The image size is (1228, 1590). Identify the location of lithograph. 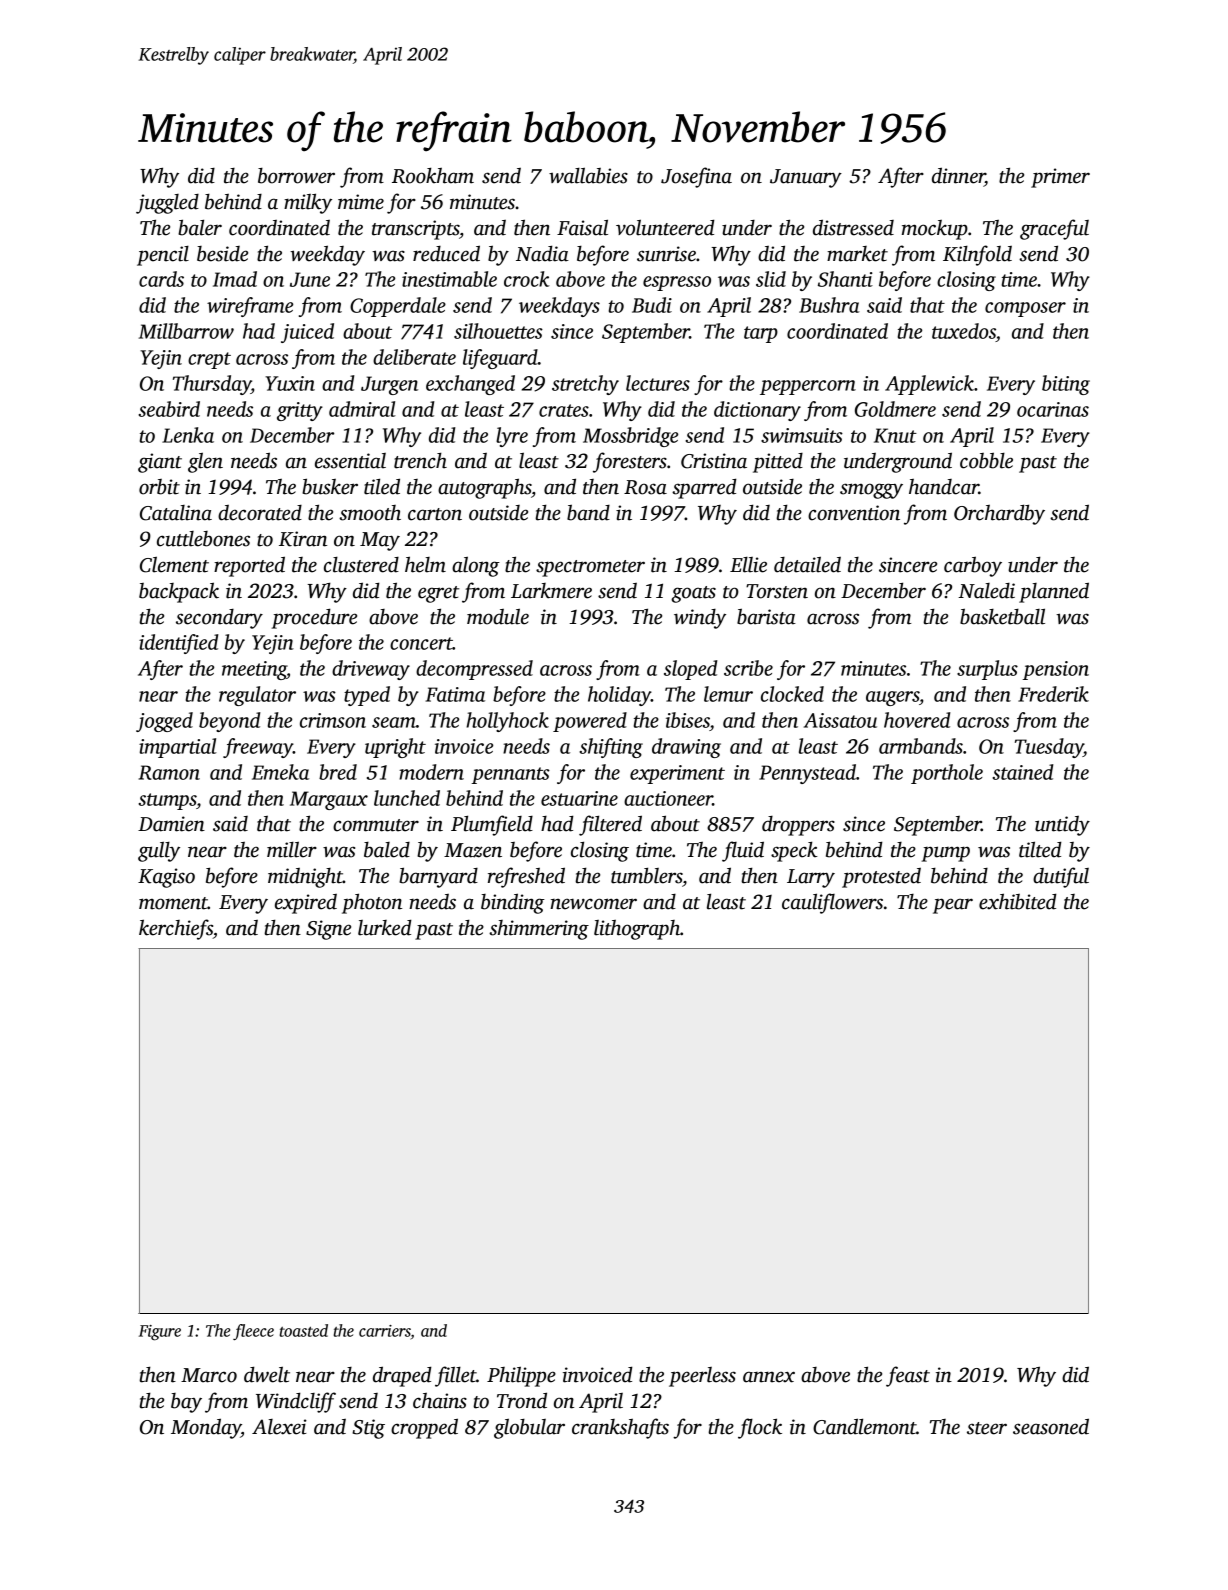
(637, 930).
